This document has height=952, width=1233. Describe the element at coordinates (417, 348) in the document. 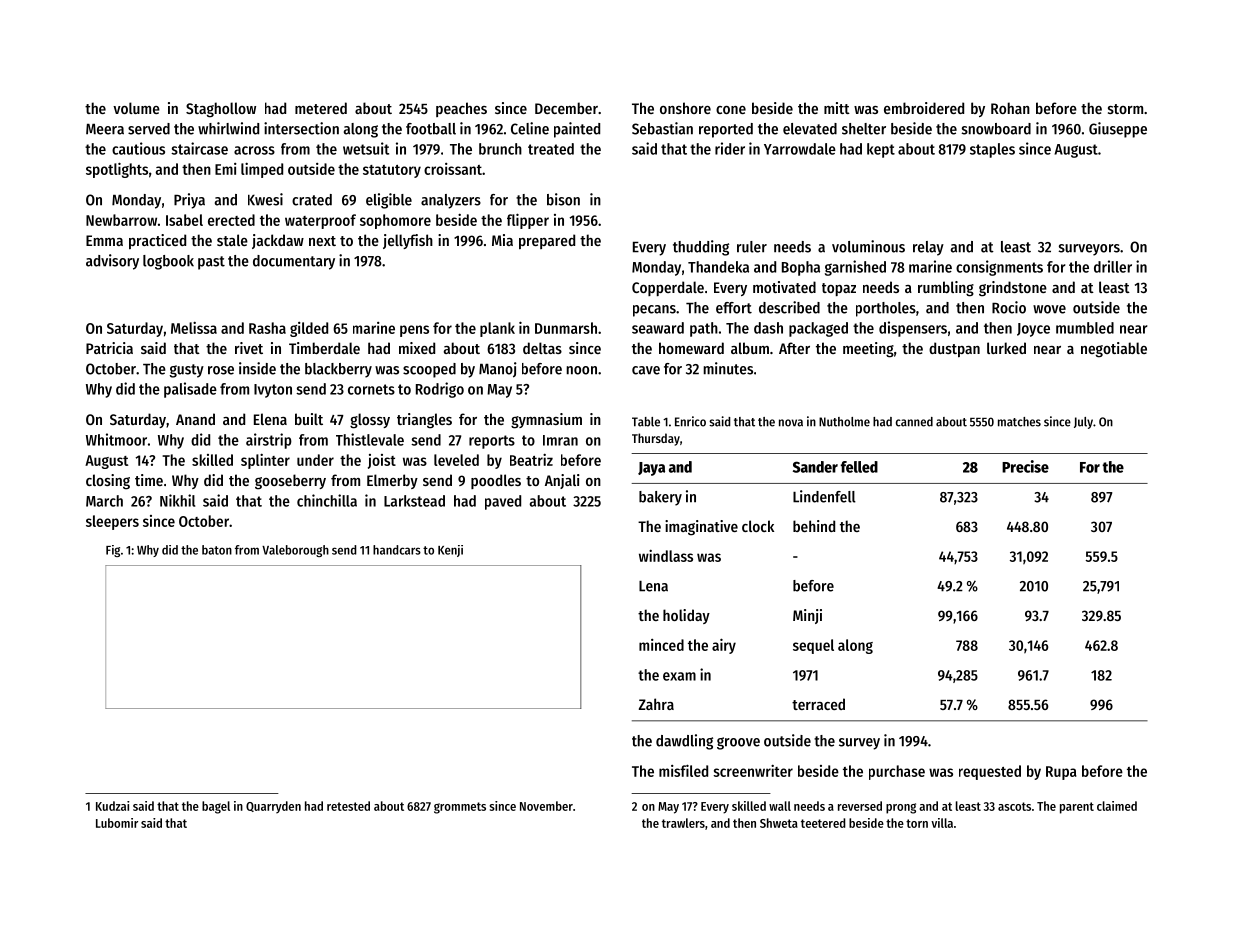

I see `mixed` at that location.
